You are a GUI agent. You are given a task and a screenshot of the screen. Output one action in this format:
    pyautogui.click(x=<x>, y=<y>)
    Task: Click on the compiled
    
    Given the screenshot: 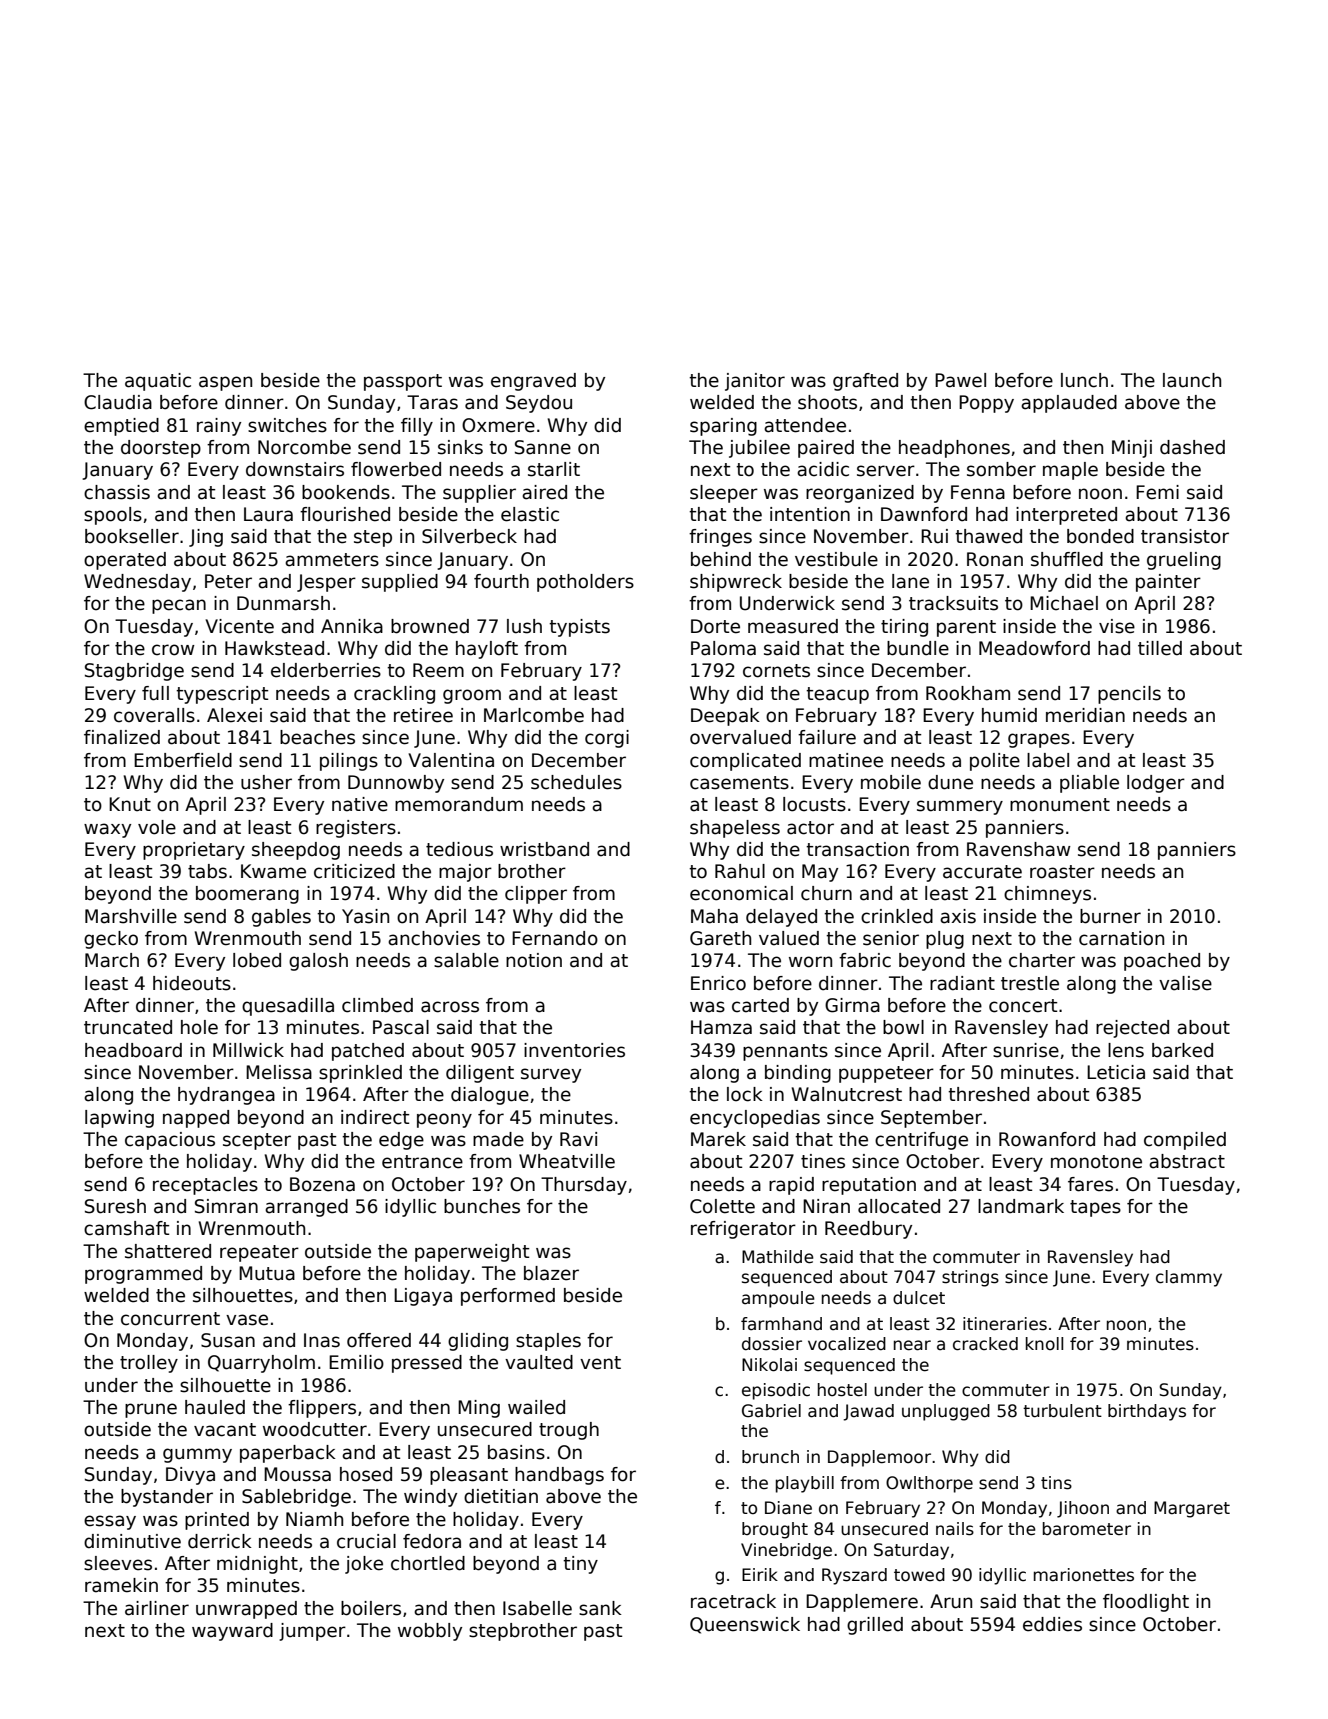 What is the action you would take?
    pyautogui.click(x=1185, y=1141)
